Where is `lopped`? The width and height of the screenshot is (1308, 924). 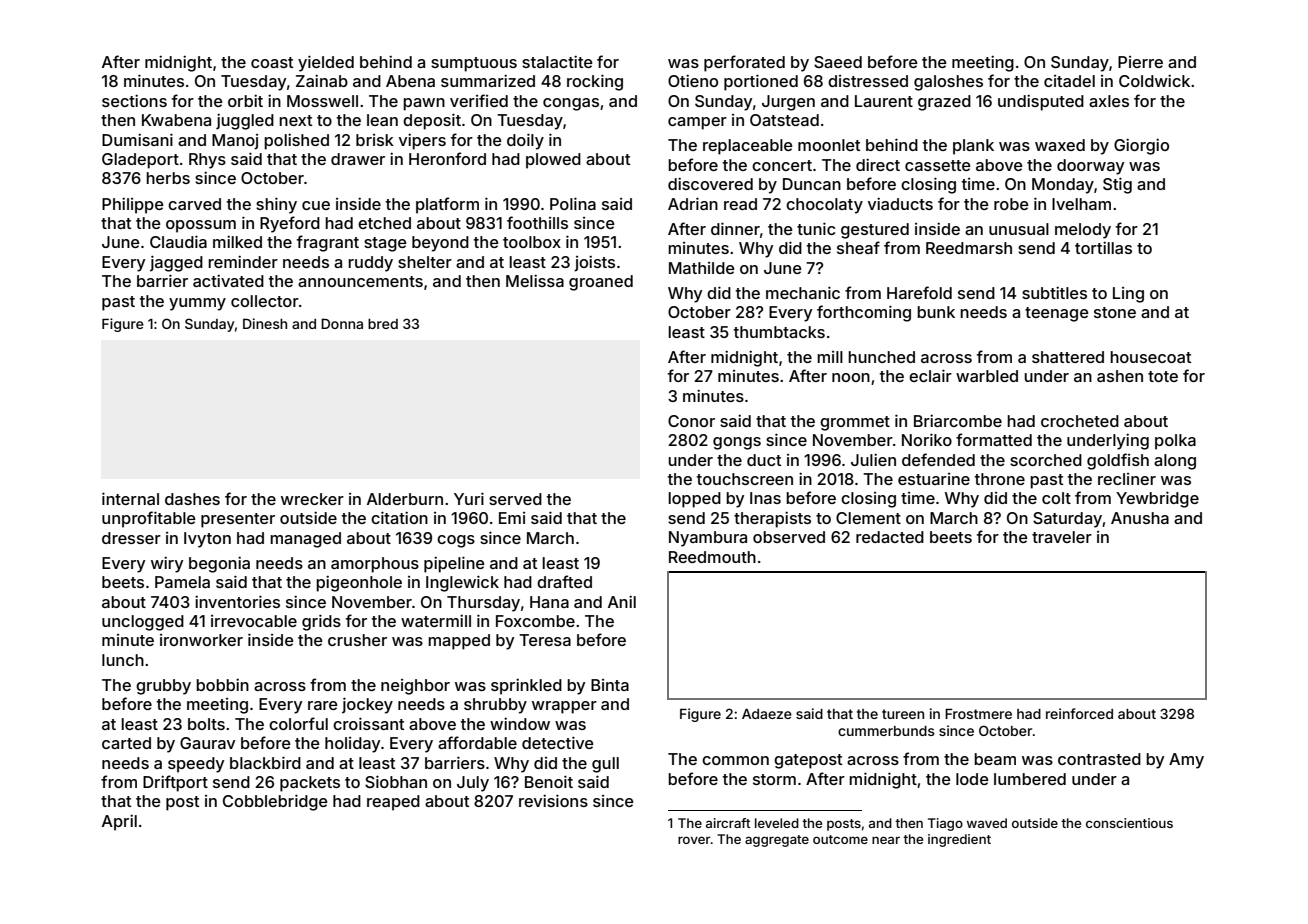 lopped is located at coordinates (694, 500).
